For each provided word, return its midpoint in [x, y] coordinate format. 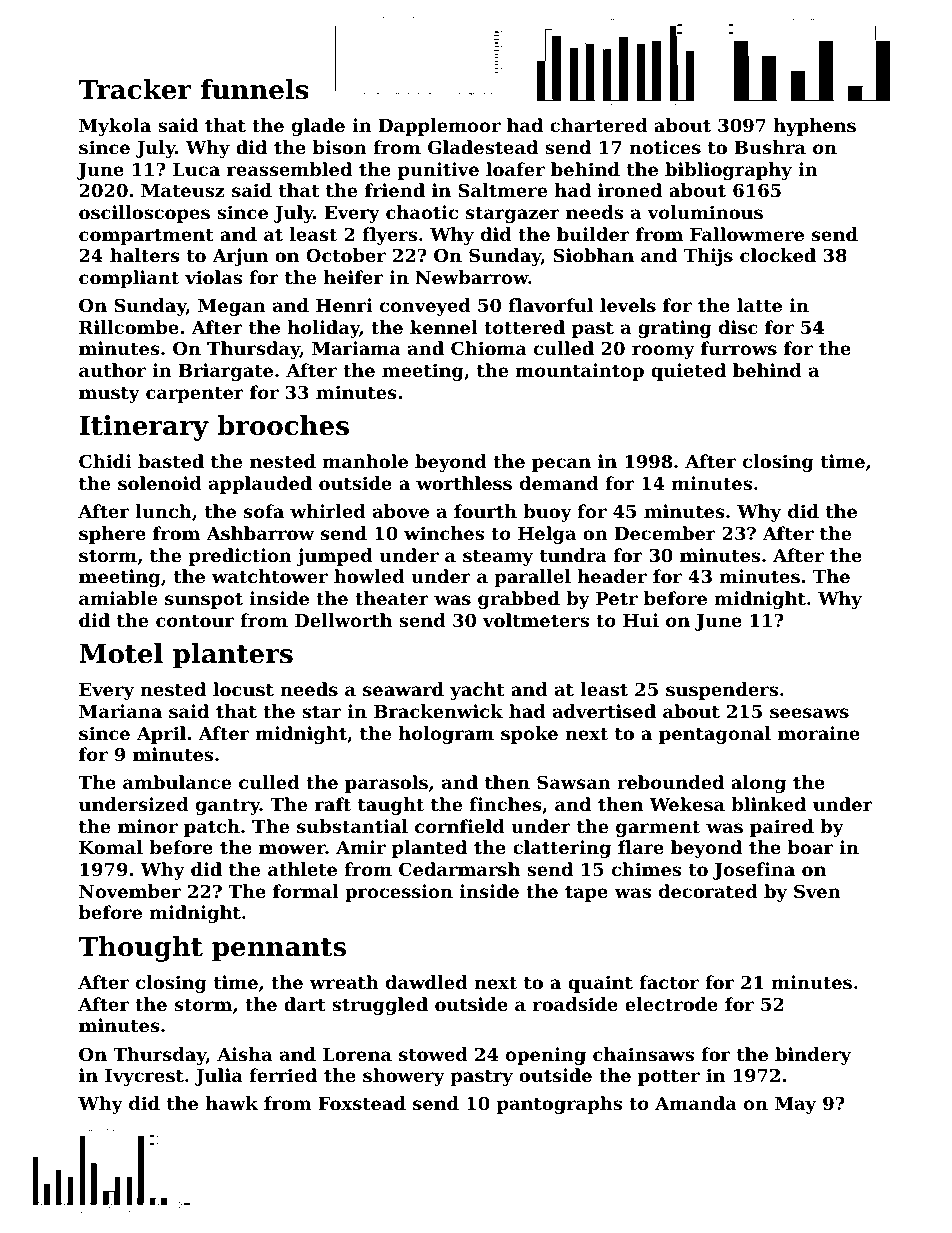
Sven [817, 891]
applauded [260, 485]
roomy [663, 352]
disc [738, 327]
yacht [477, 691]
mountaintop [580, 372]
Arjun [240, 257]
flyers [389, 236]
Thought [141, 949]
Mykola [115, 127]
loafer [515, 169]
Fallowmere [747, 234]
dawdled [427, 982]
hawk [232, 1103]
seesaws [809, 713]
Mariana [120, 711]
